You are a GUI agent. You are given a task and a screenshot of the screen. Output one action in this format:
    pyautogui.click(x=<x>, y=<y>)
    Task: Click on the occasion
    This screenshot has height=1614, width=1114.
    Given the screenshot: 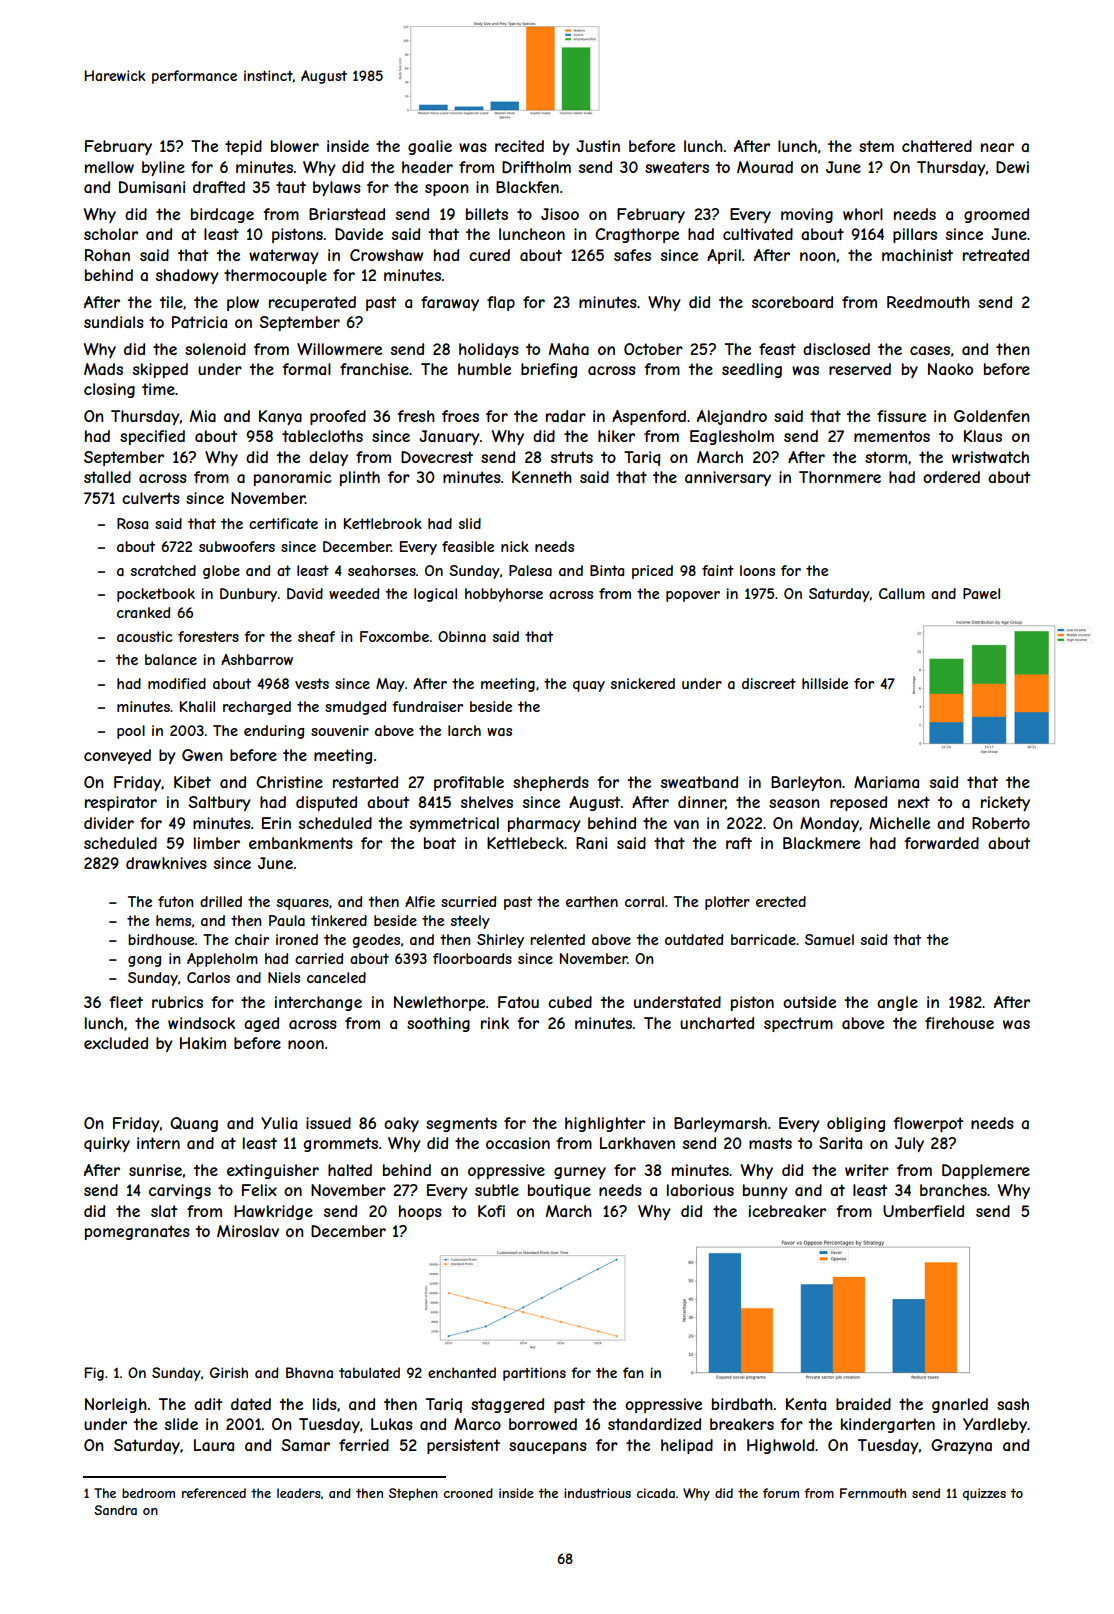 What is the action you would take?
    pyautogui.click(x=518, y=1143)
